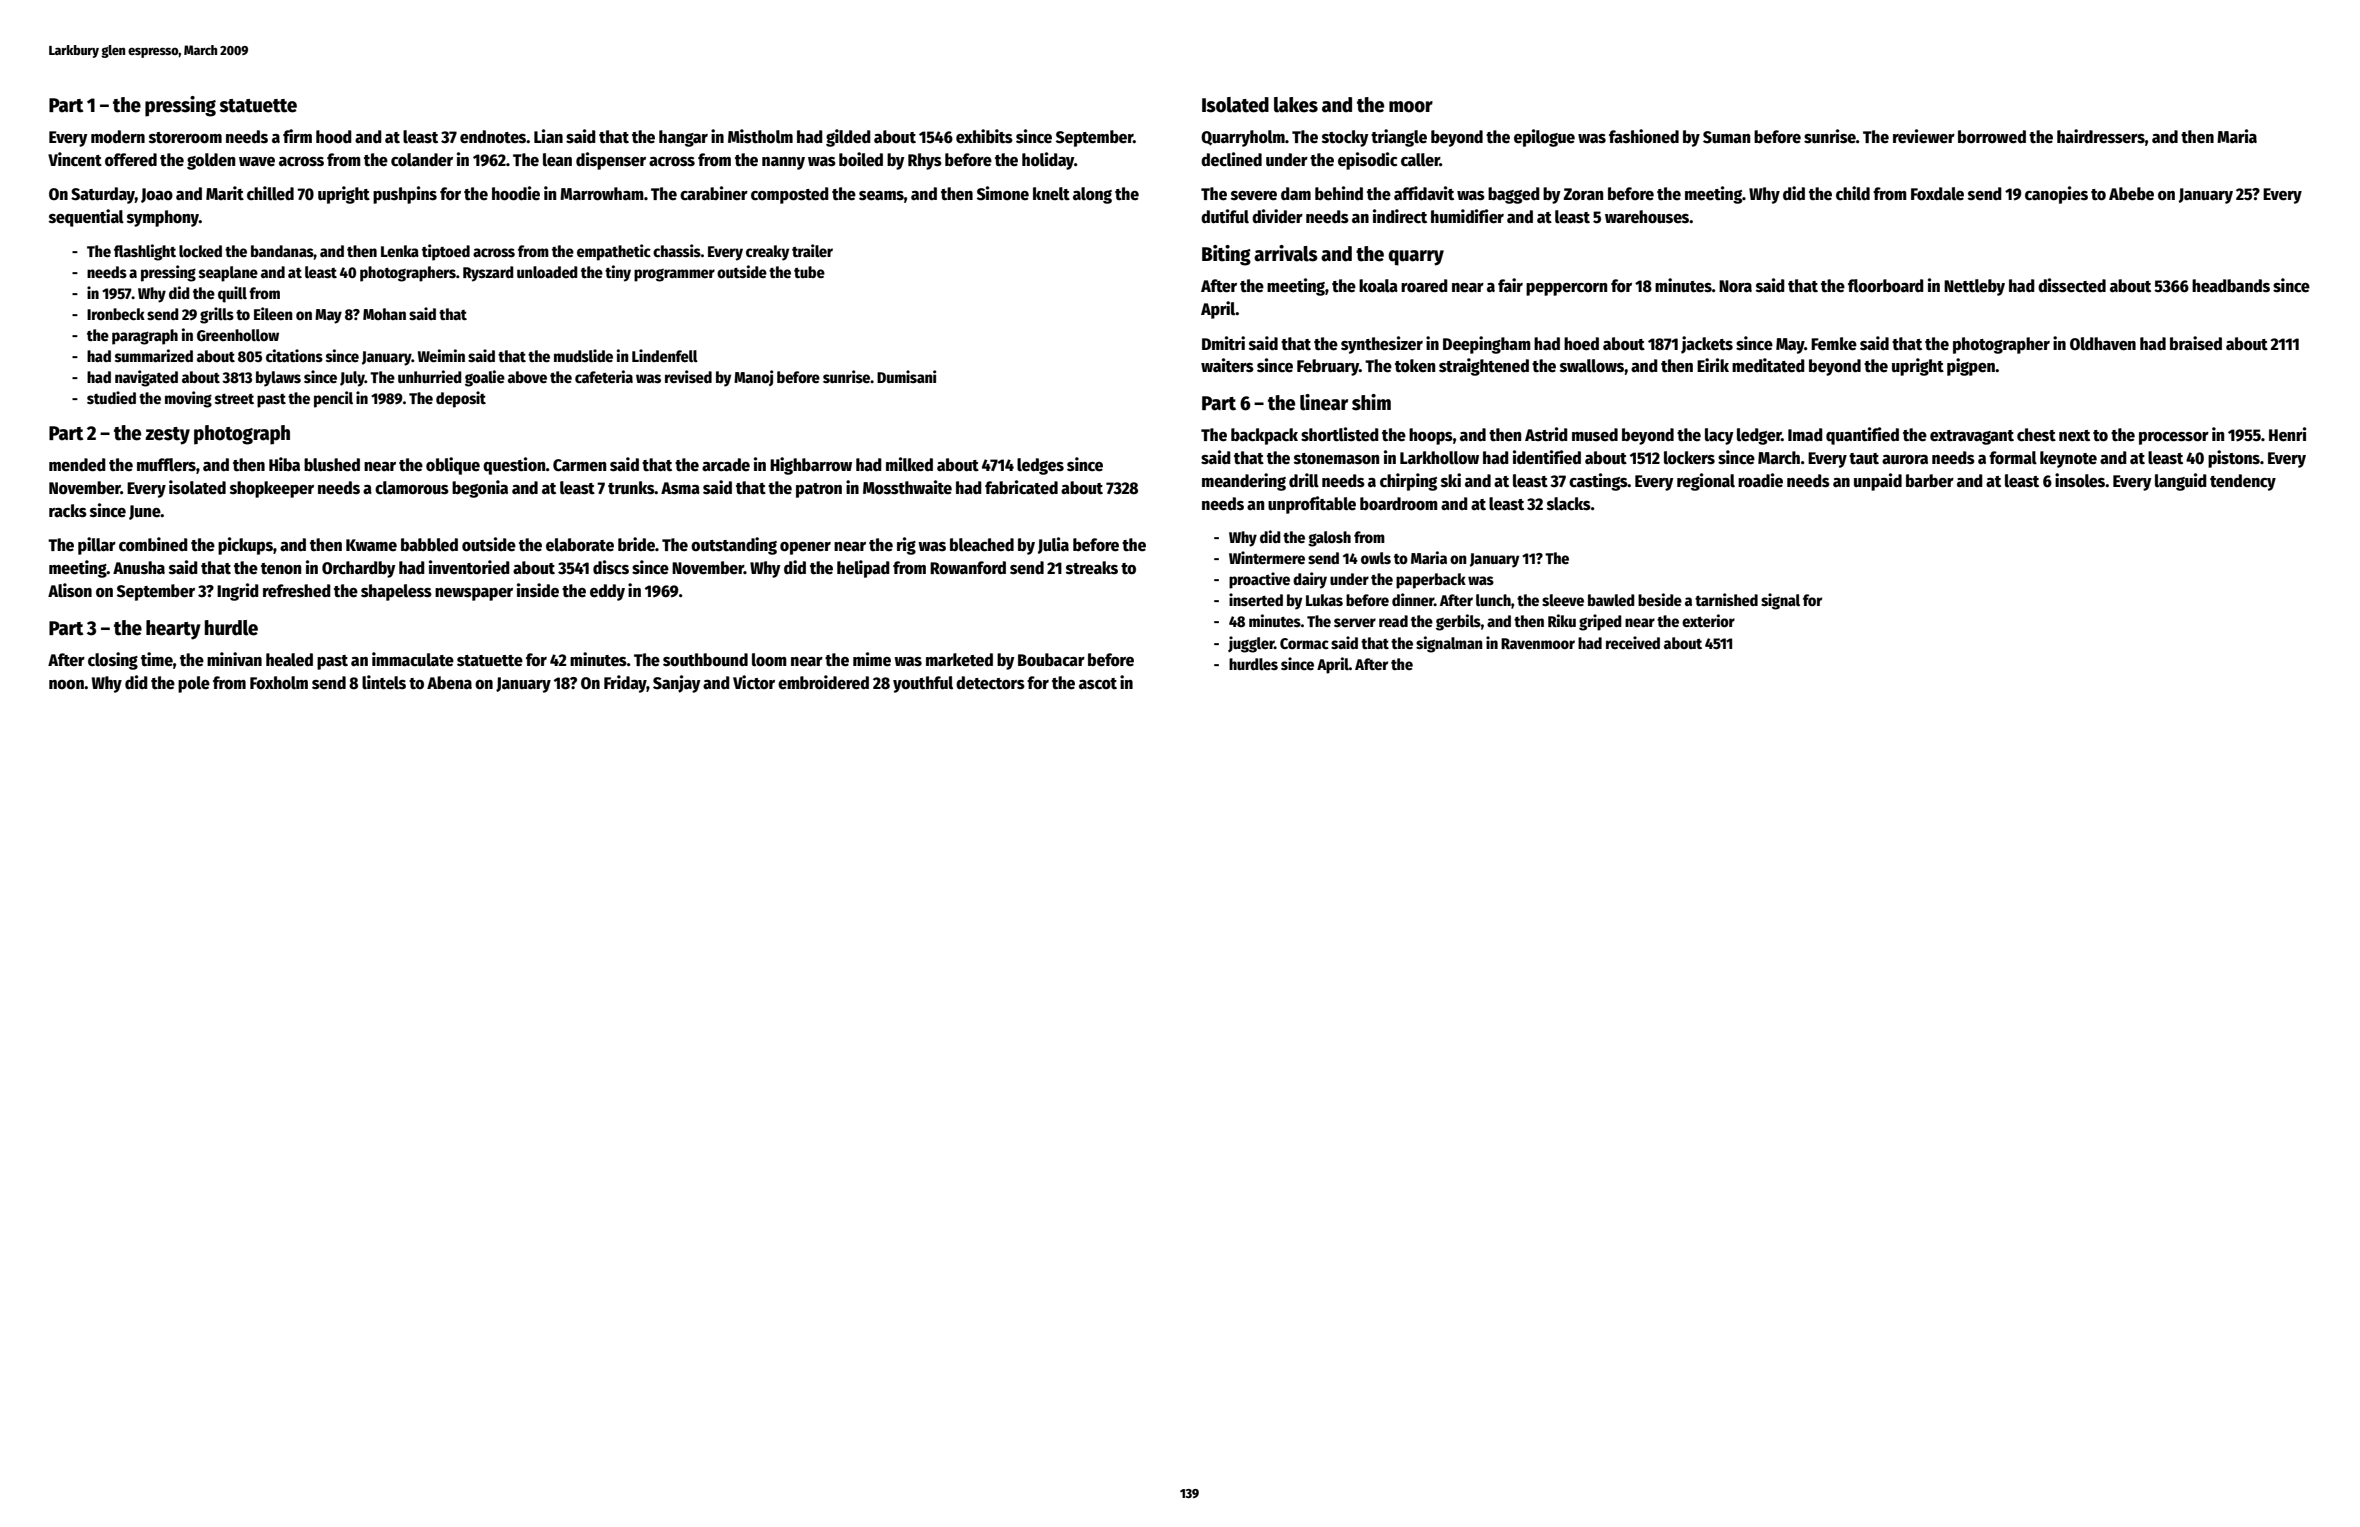 This document has height=1527, width=2360. Describe the element at coordinates (118, 137) in the document. I see `modern` at that location.
